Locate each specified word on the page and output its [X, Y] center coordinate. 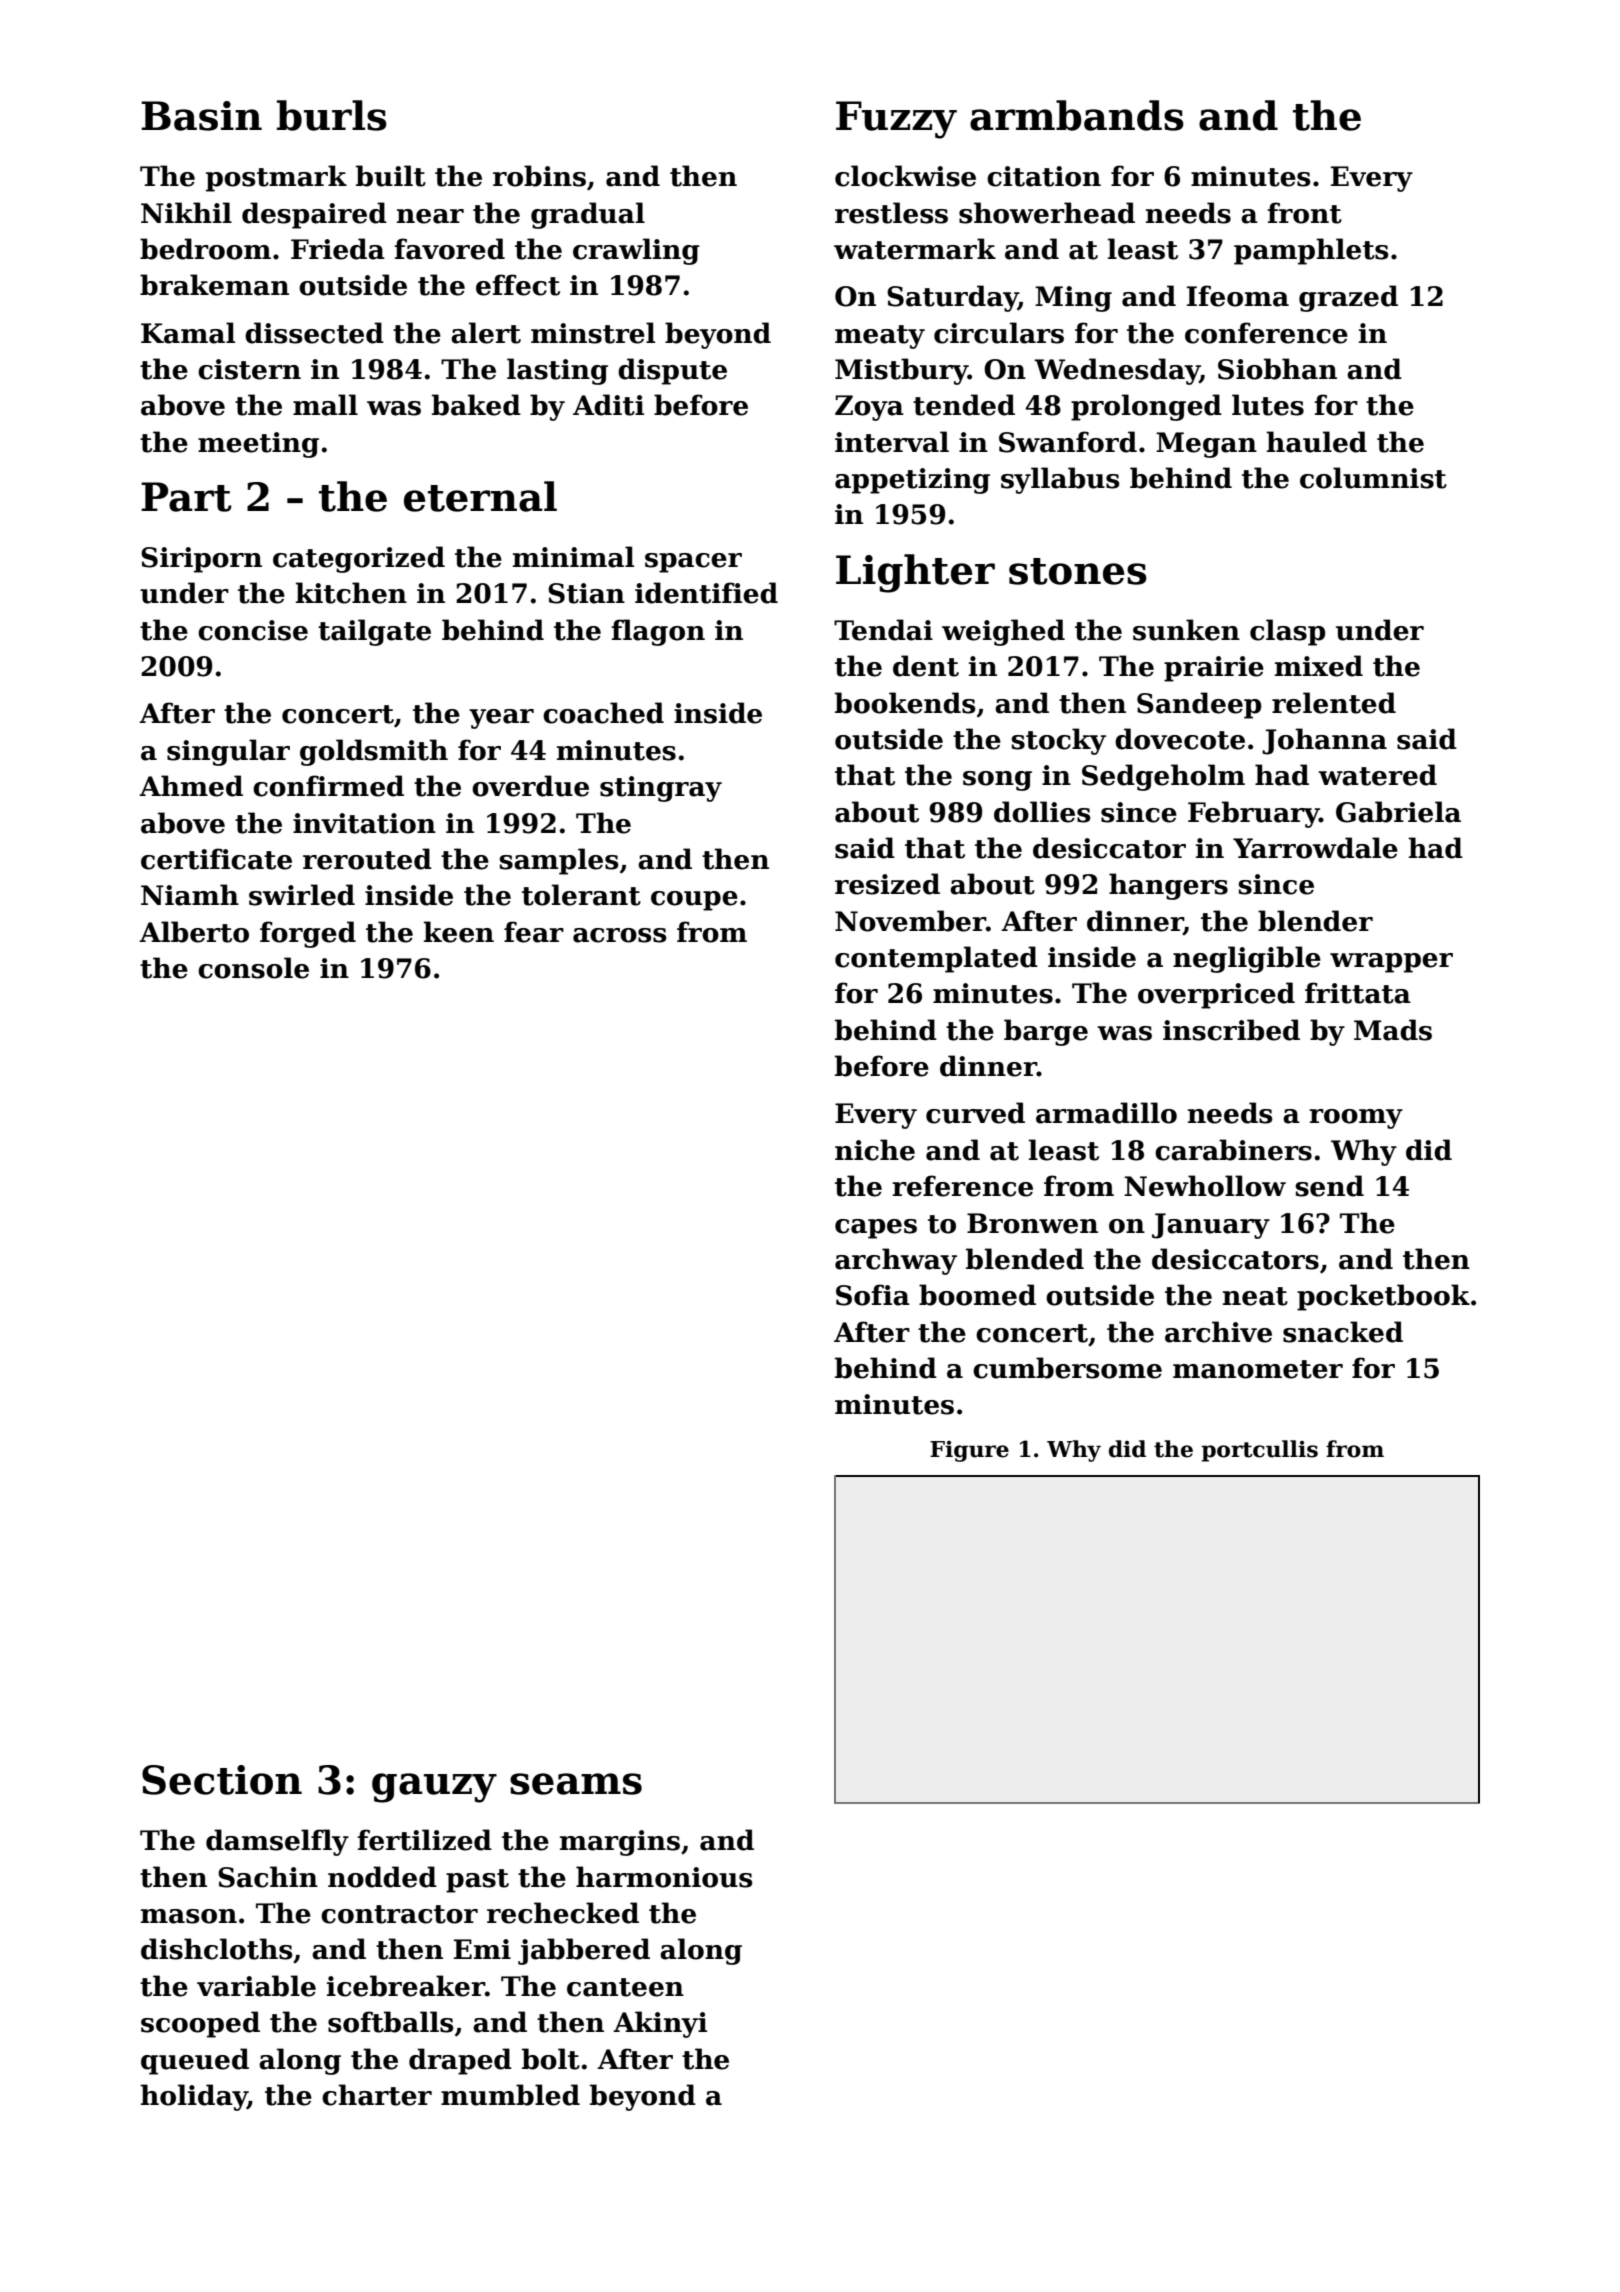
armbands [1077, 115]
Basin [201, 116]
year [501, 719]
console [253, 968]
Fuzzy [896, 120]
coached [603, 713]
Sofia [873, 1295]
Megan [1206, 445]
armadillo [1106, 1113]
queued [195, 2061]
